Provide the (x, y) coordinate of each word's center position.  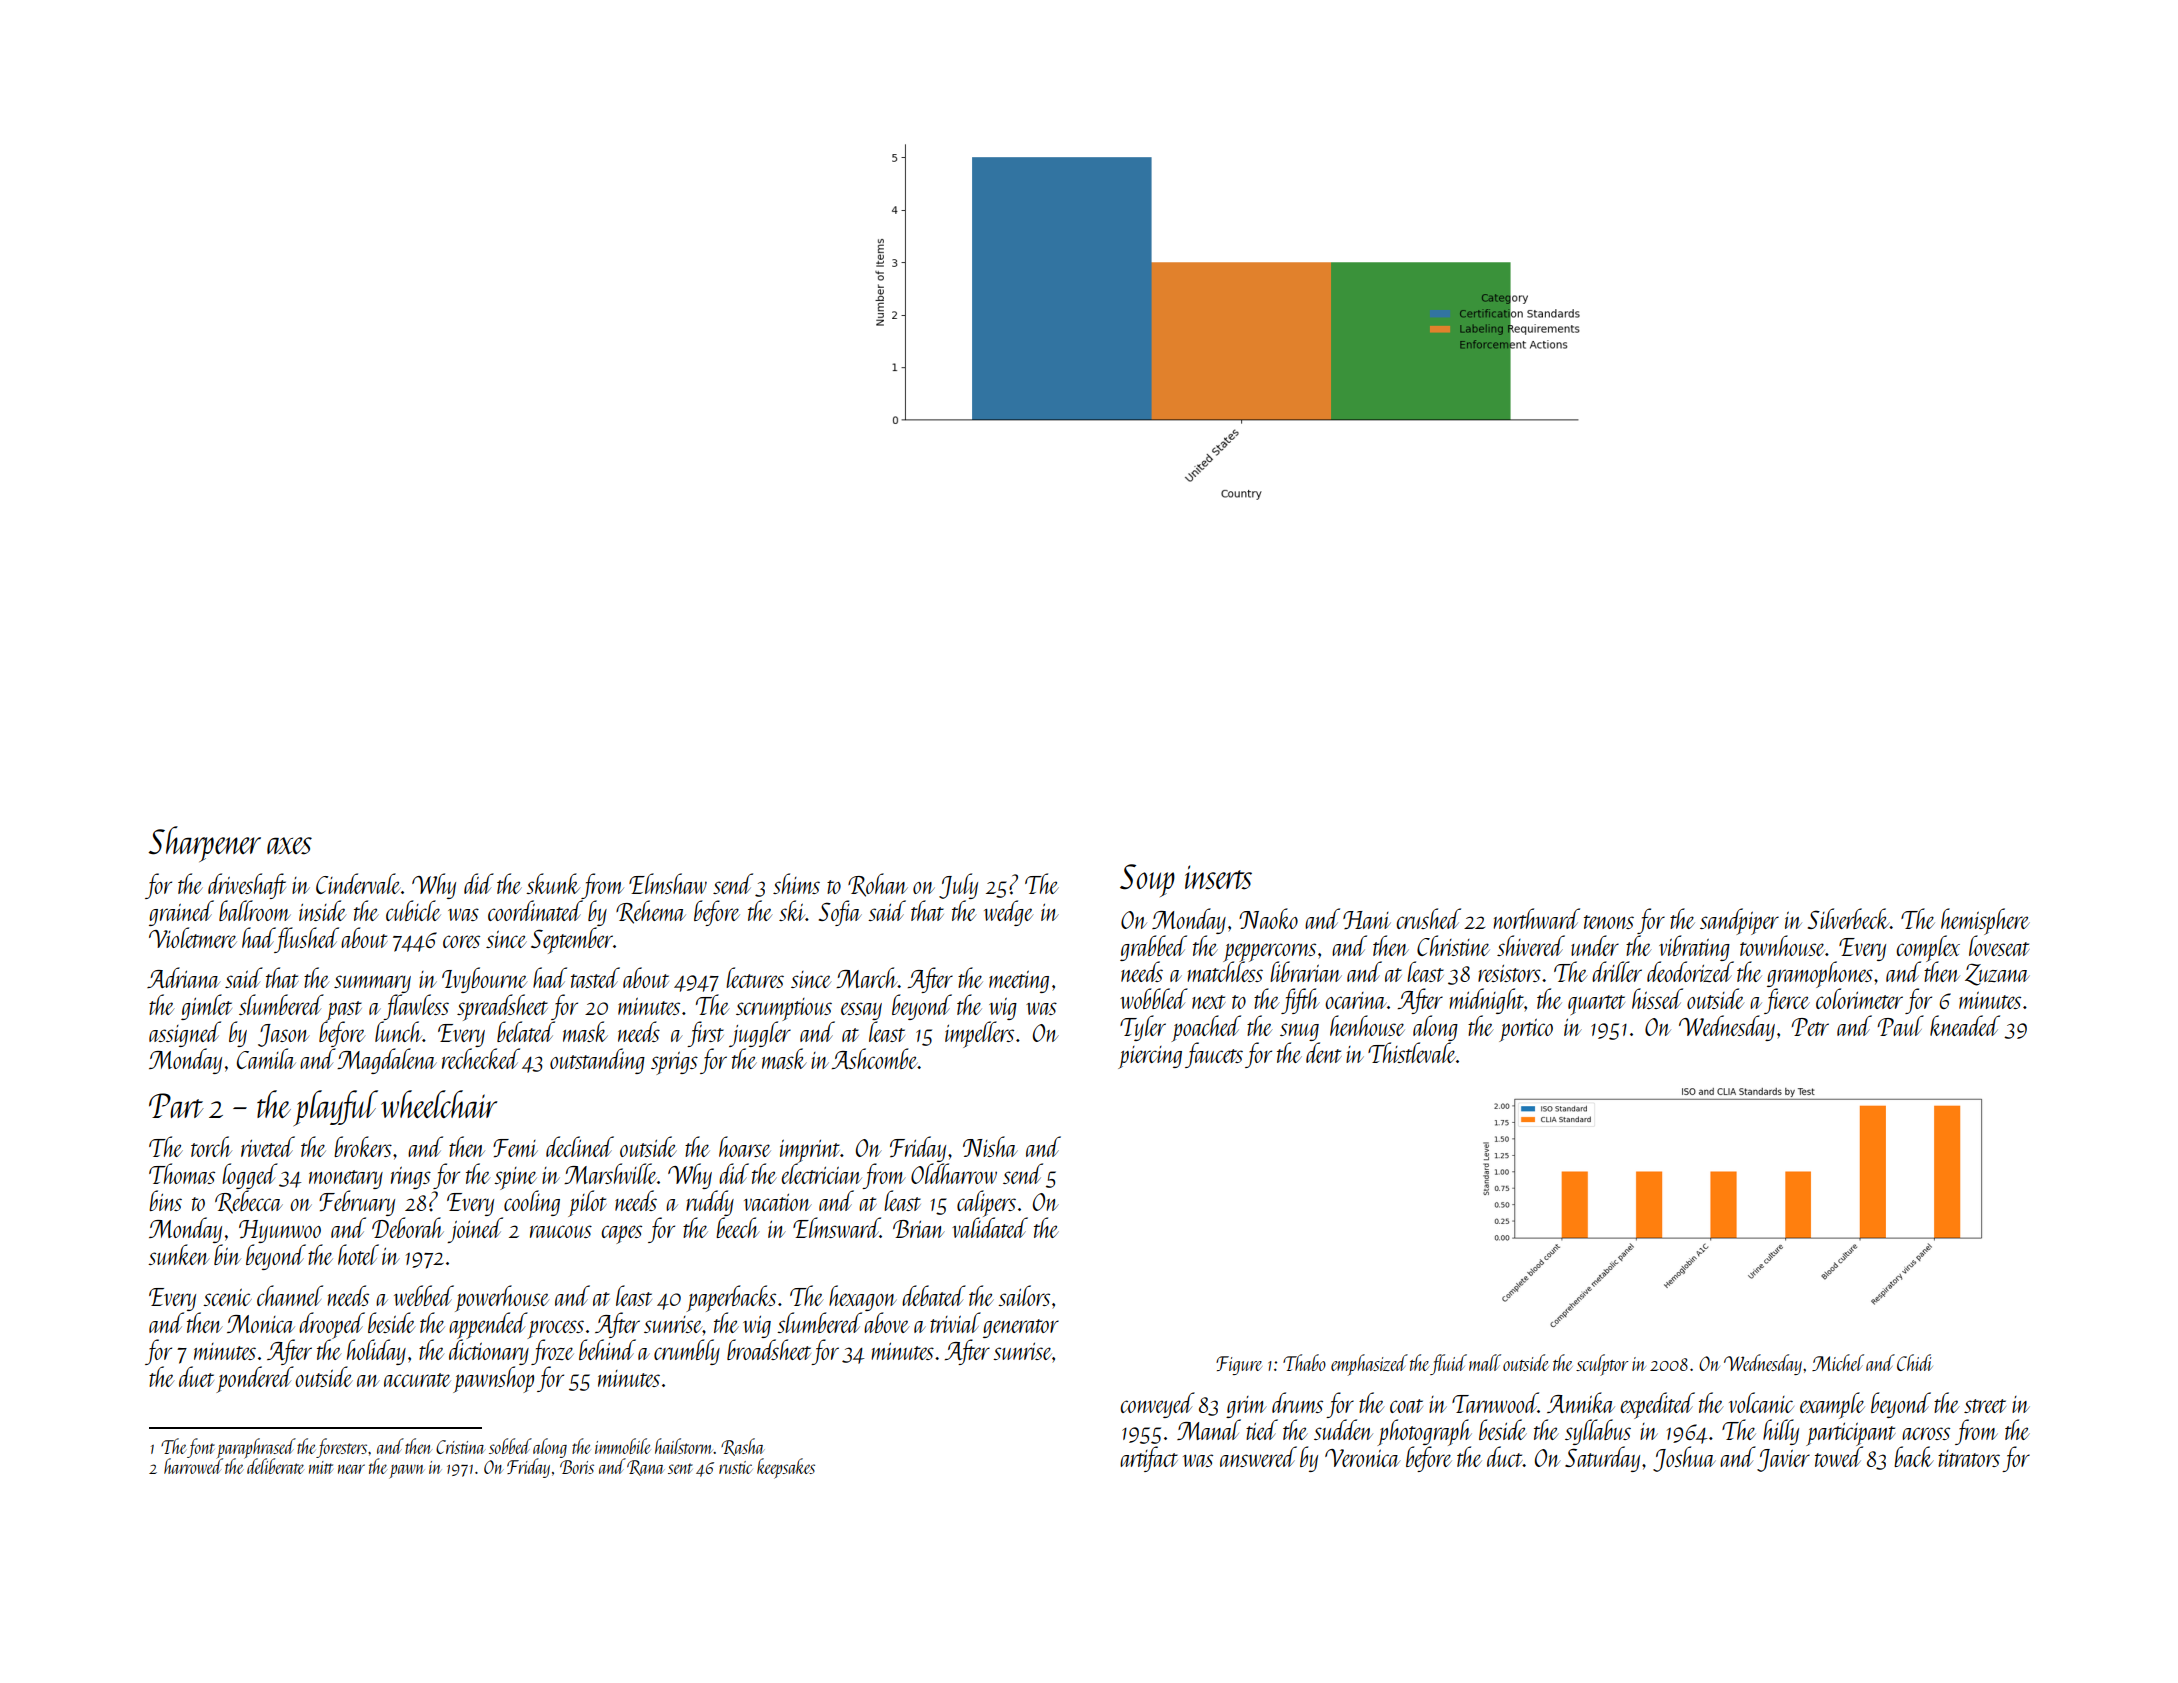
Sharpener (204, 844)
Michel (1838, 1362)
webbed (424, 1295)
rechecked (481, 1058)
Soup (1147, 880)
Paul (1900, 1025)
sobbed (510, 1446)
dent (1324, 1052)
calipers (986, 1204)
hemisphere (1985, 921)
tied (1262, 1429)
